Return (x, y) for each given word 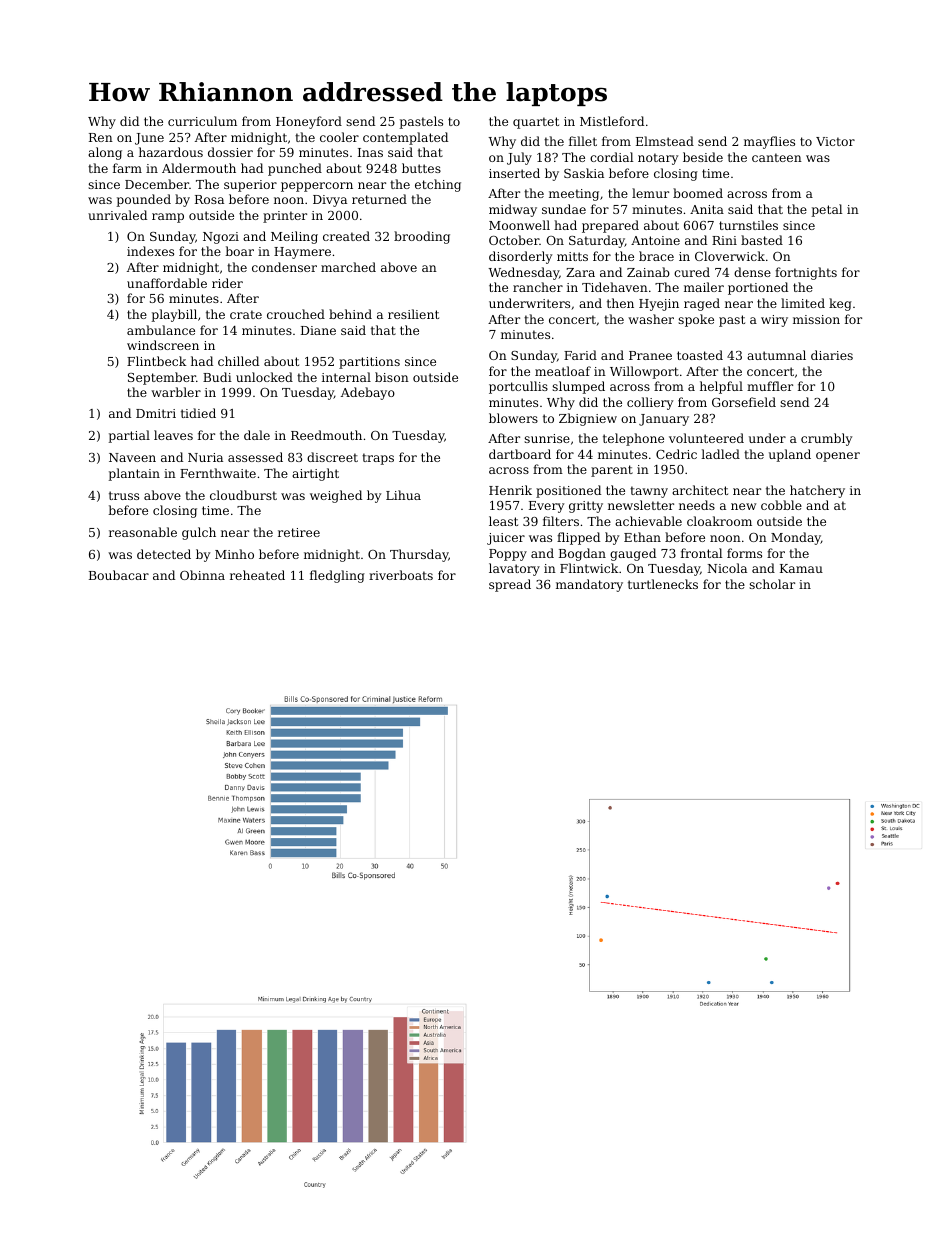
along (105, 153)
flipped (578, 538)
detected (164, 554)
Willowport (644, 372)
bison (392, 377)
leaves (173, 435)
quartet (536, 123)
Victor (835, 141)
